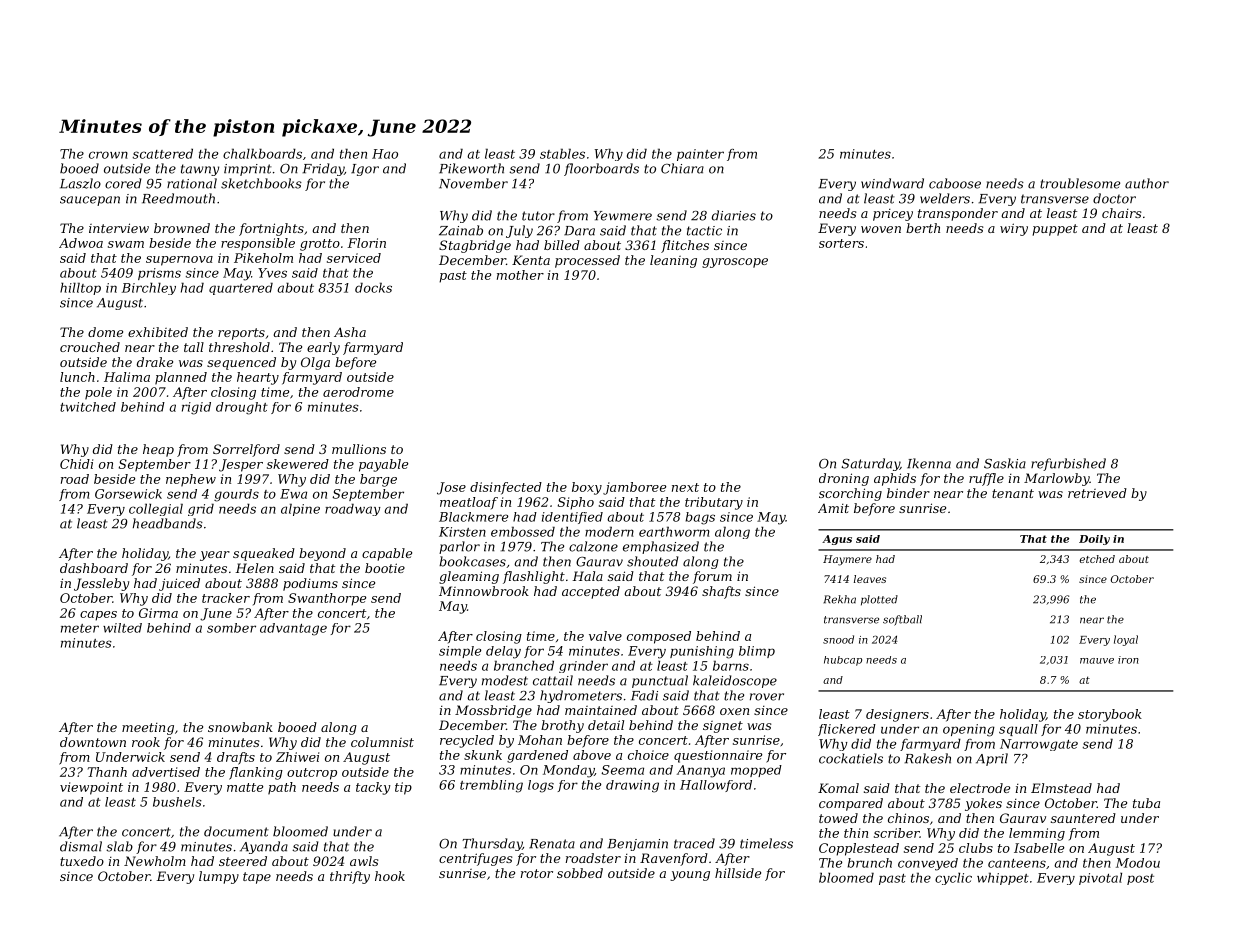 The image size is (1233, 952). Describe the element at coordinates (632, 786) in the page. I see `drawing` at that location.
